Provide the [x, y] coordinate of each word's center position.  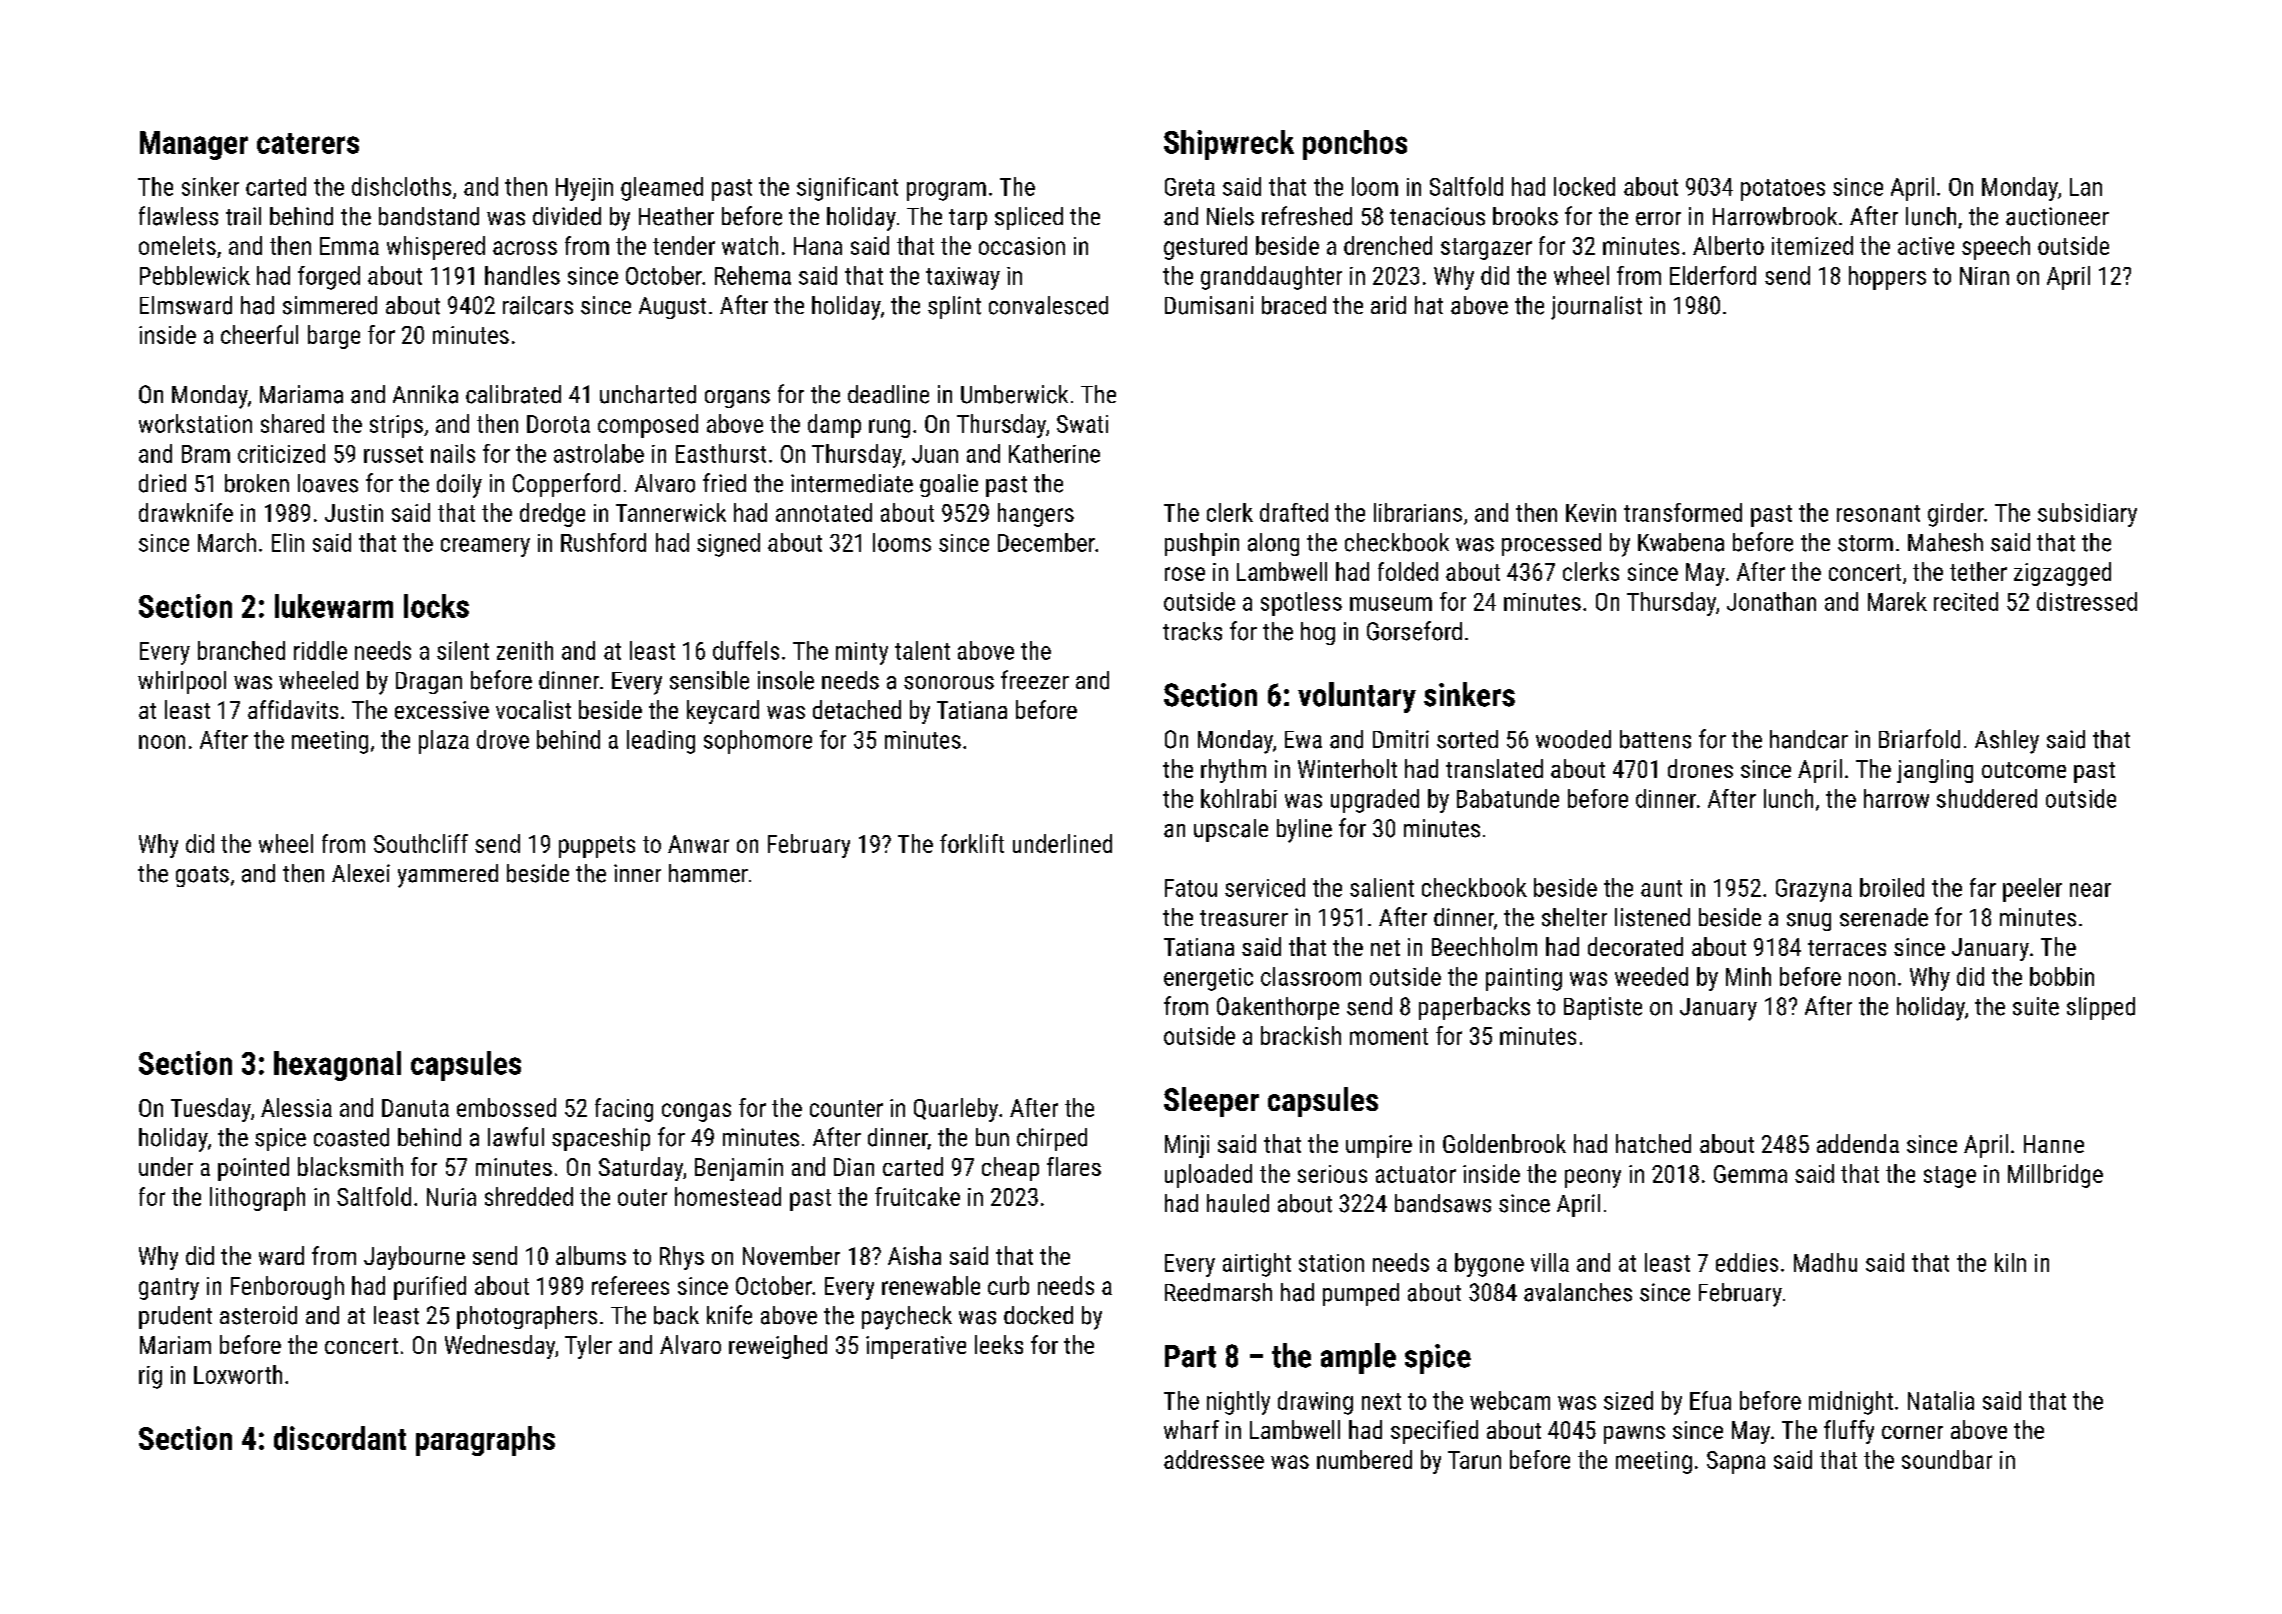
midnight [1851, 1403]
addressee [1214, 1459]
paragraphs [485, 1441]
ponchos [1355, 145]
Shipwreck [1229, 145]
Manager [194, 145]
